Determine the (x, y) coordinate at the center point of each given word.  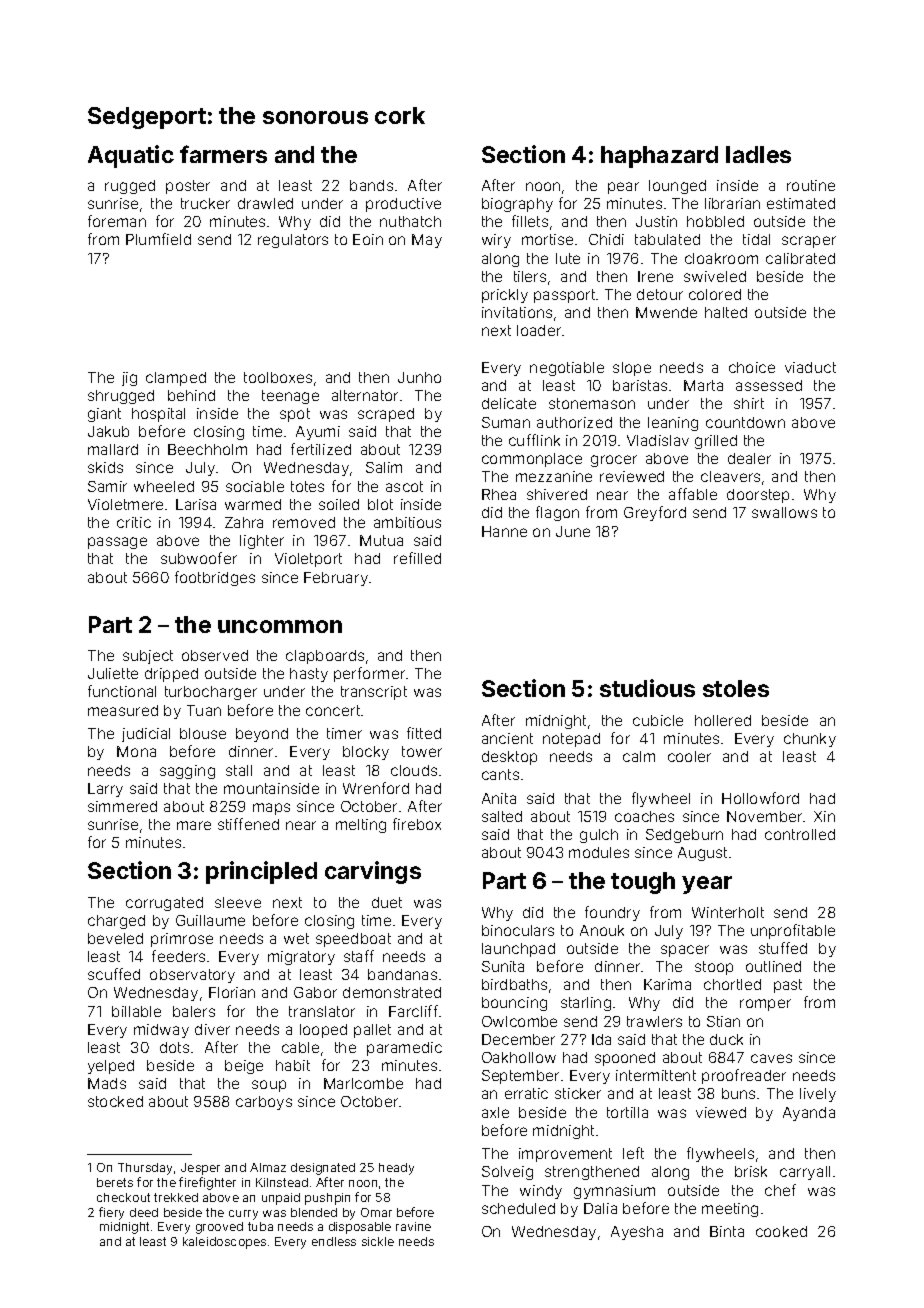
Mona (136, 751)
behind (191, 395)
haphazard (659, 157)
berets (115, 1182)
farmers (223, 154)
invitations (517, 312)
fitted (424, 733)
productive (403, 205)
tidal (756, 239)
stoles (736, 688)
